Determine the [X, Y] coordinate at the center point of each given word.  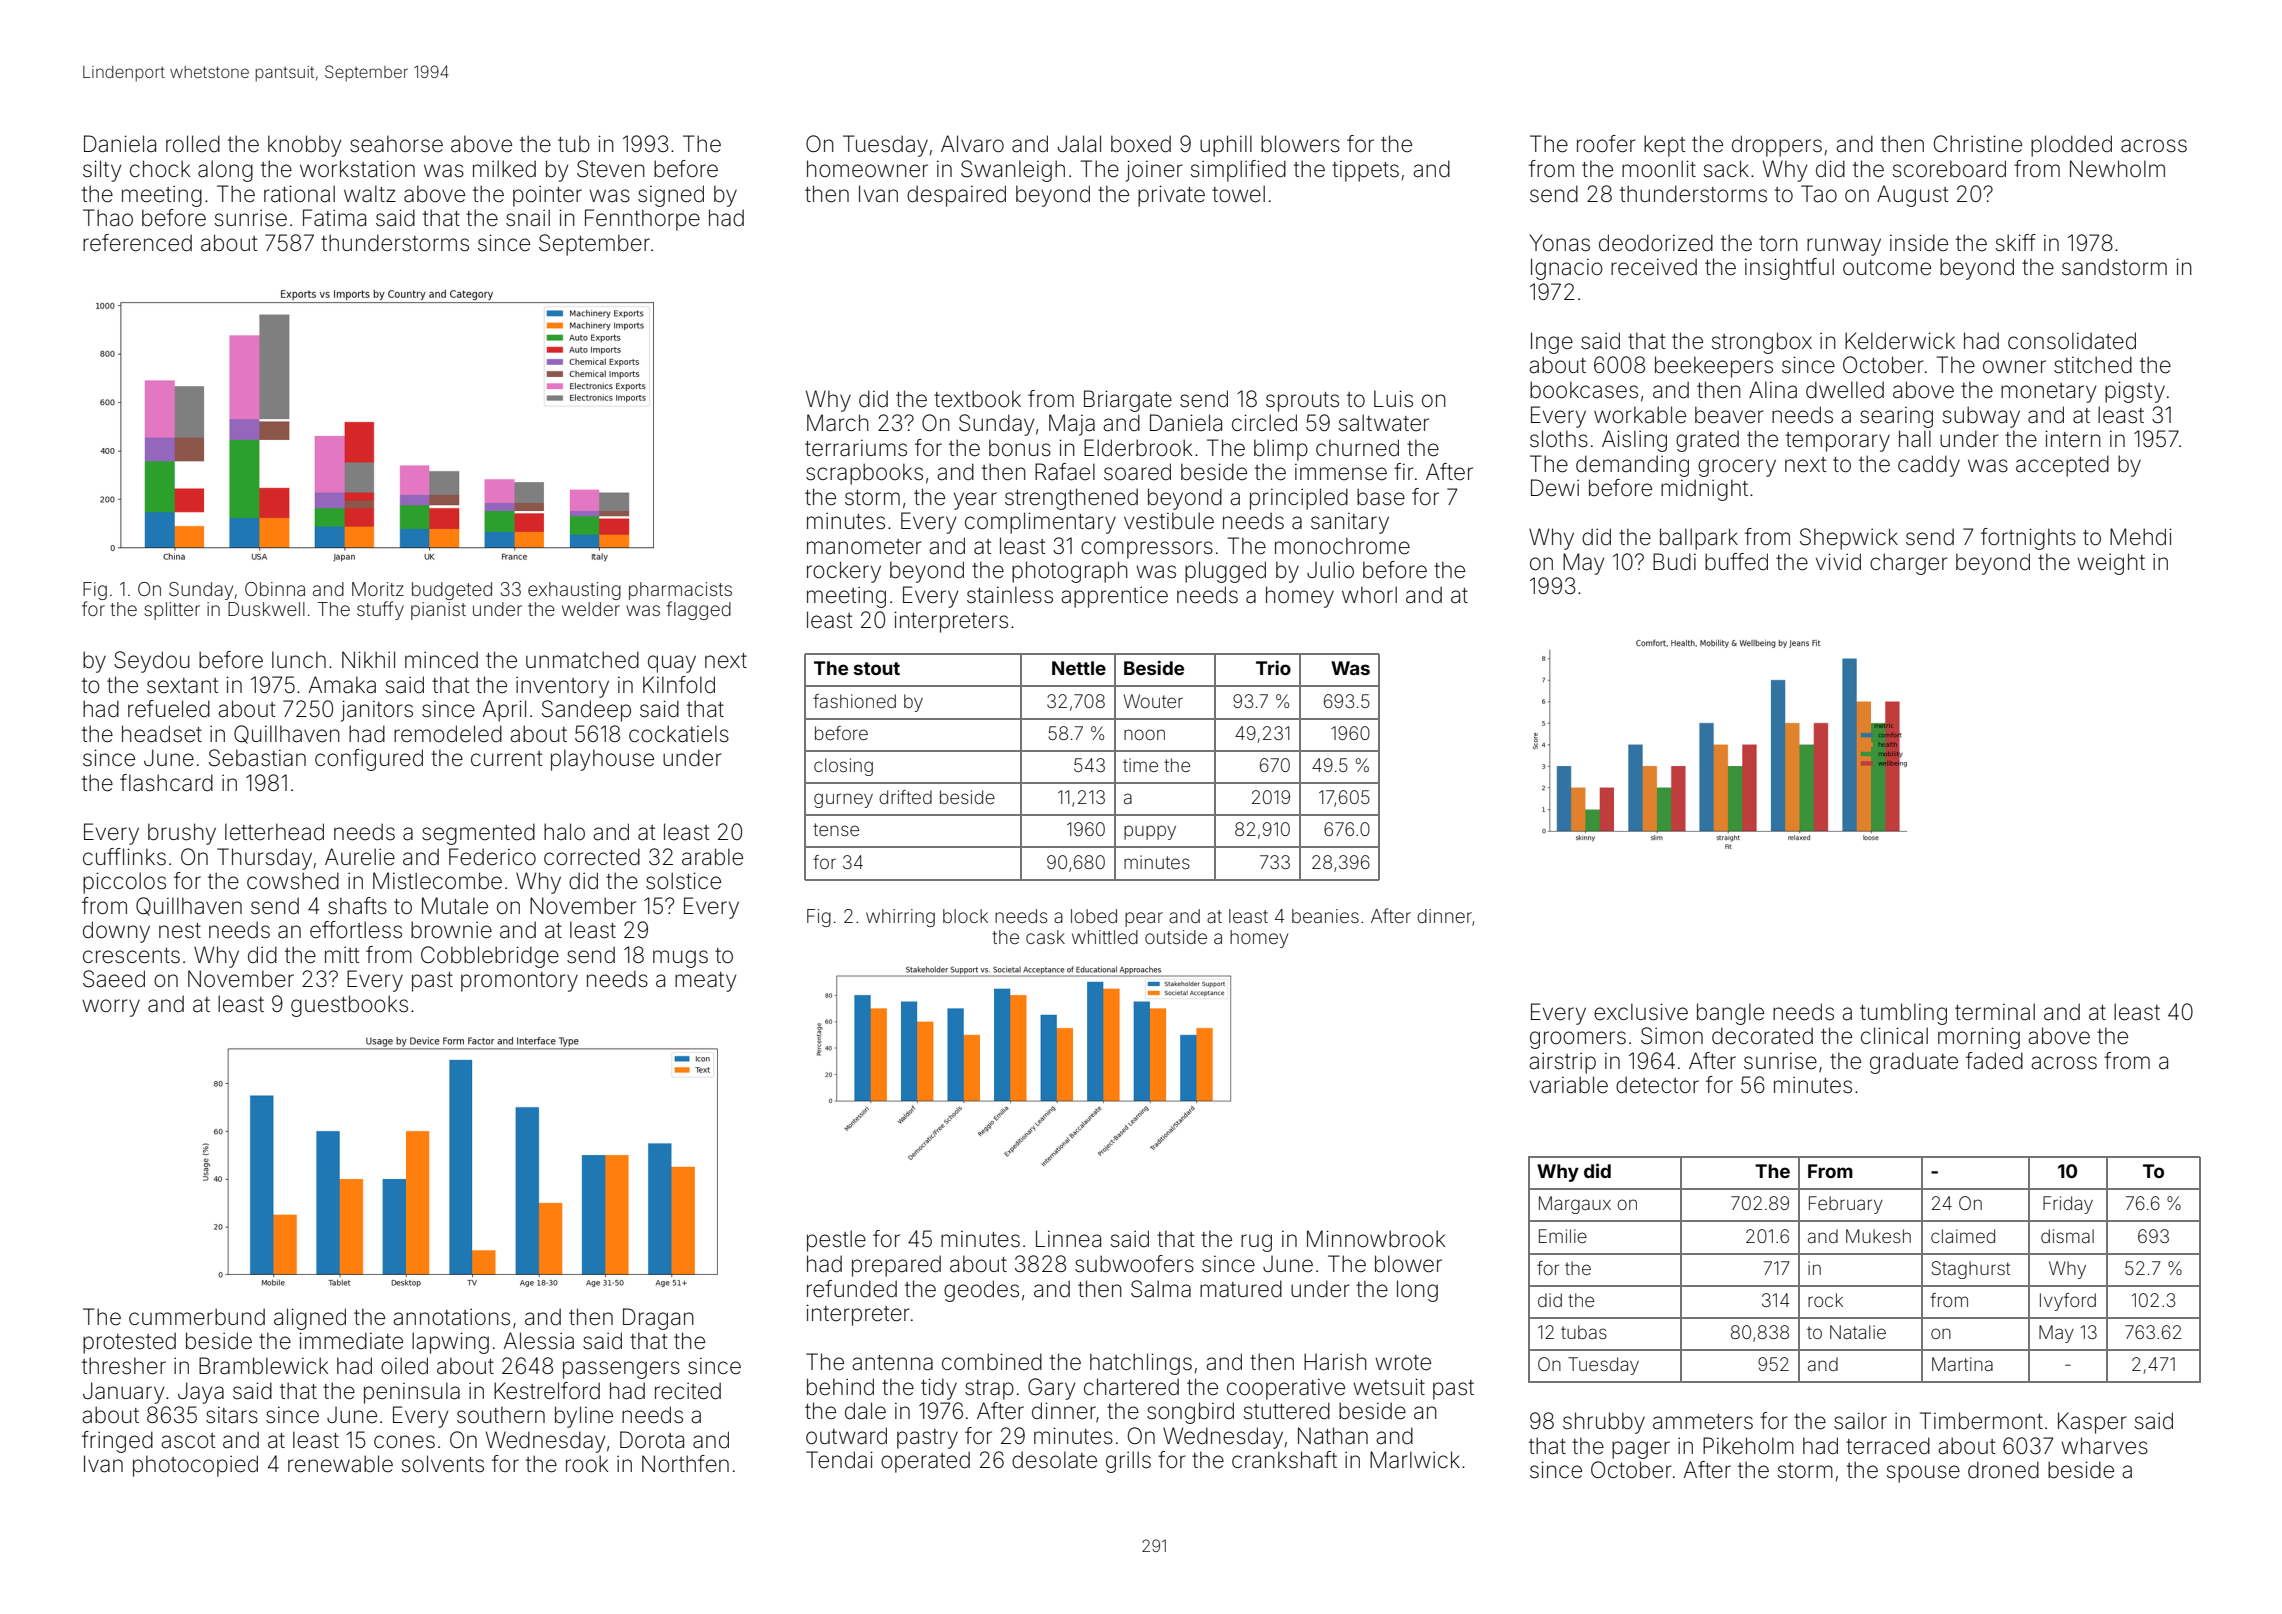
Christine [1978, 144]
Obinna [275, 589]
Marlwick [1415, 1460]
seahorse [396, 144]
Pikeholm [1748, 1446]
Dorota [652, 1440]
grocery [1737, 468]
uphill [1226, 146]
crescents [131, 956]
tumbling [1903, 1014]
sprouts [1302, 402]
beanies [1325, 916]
